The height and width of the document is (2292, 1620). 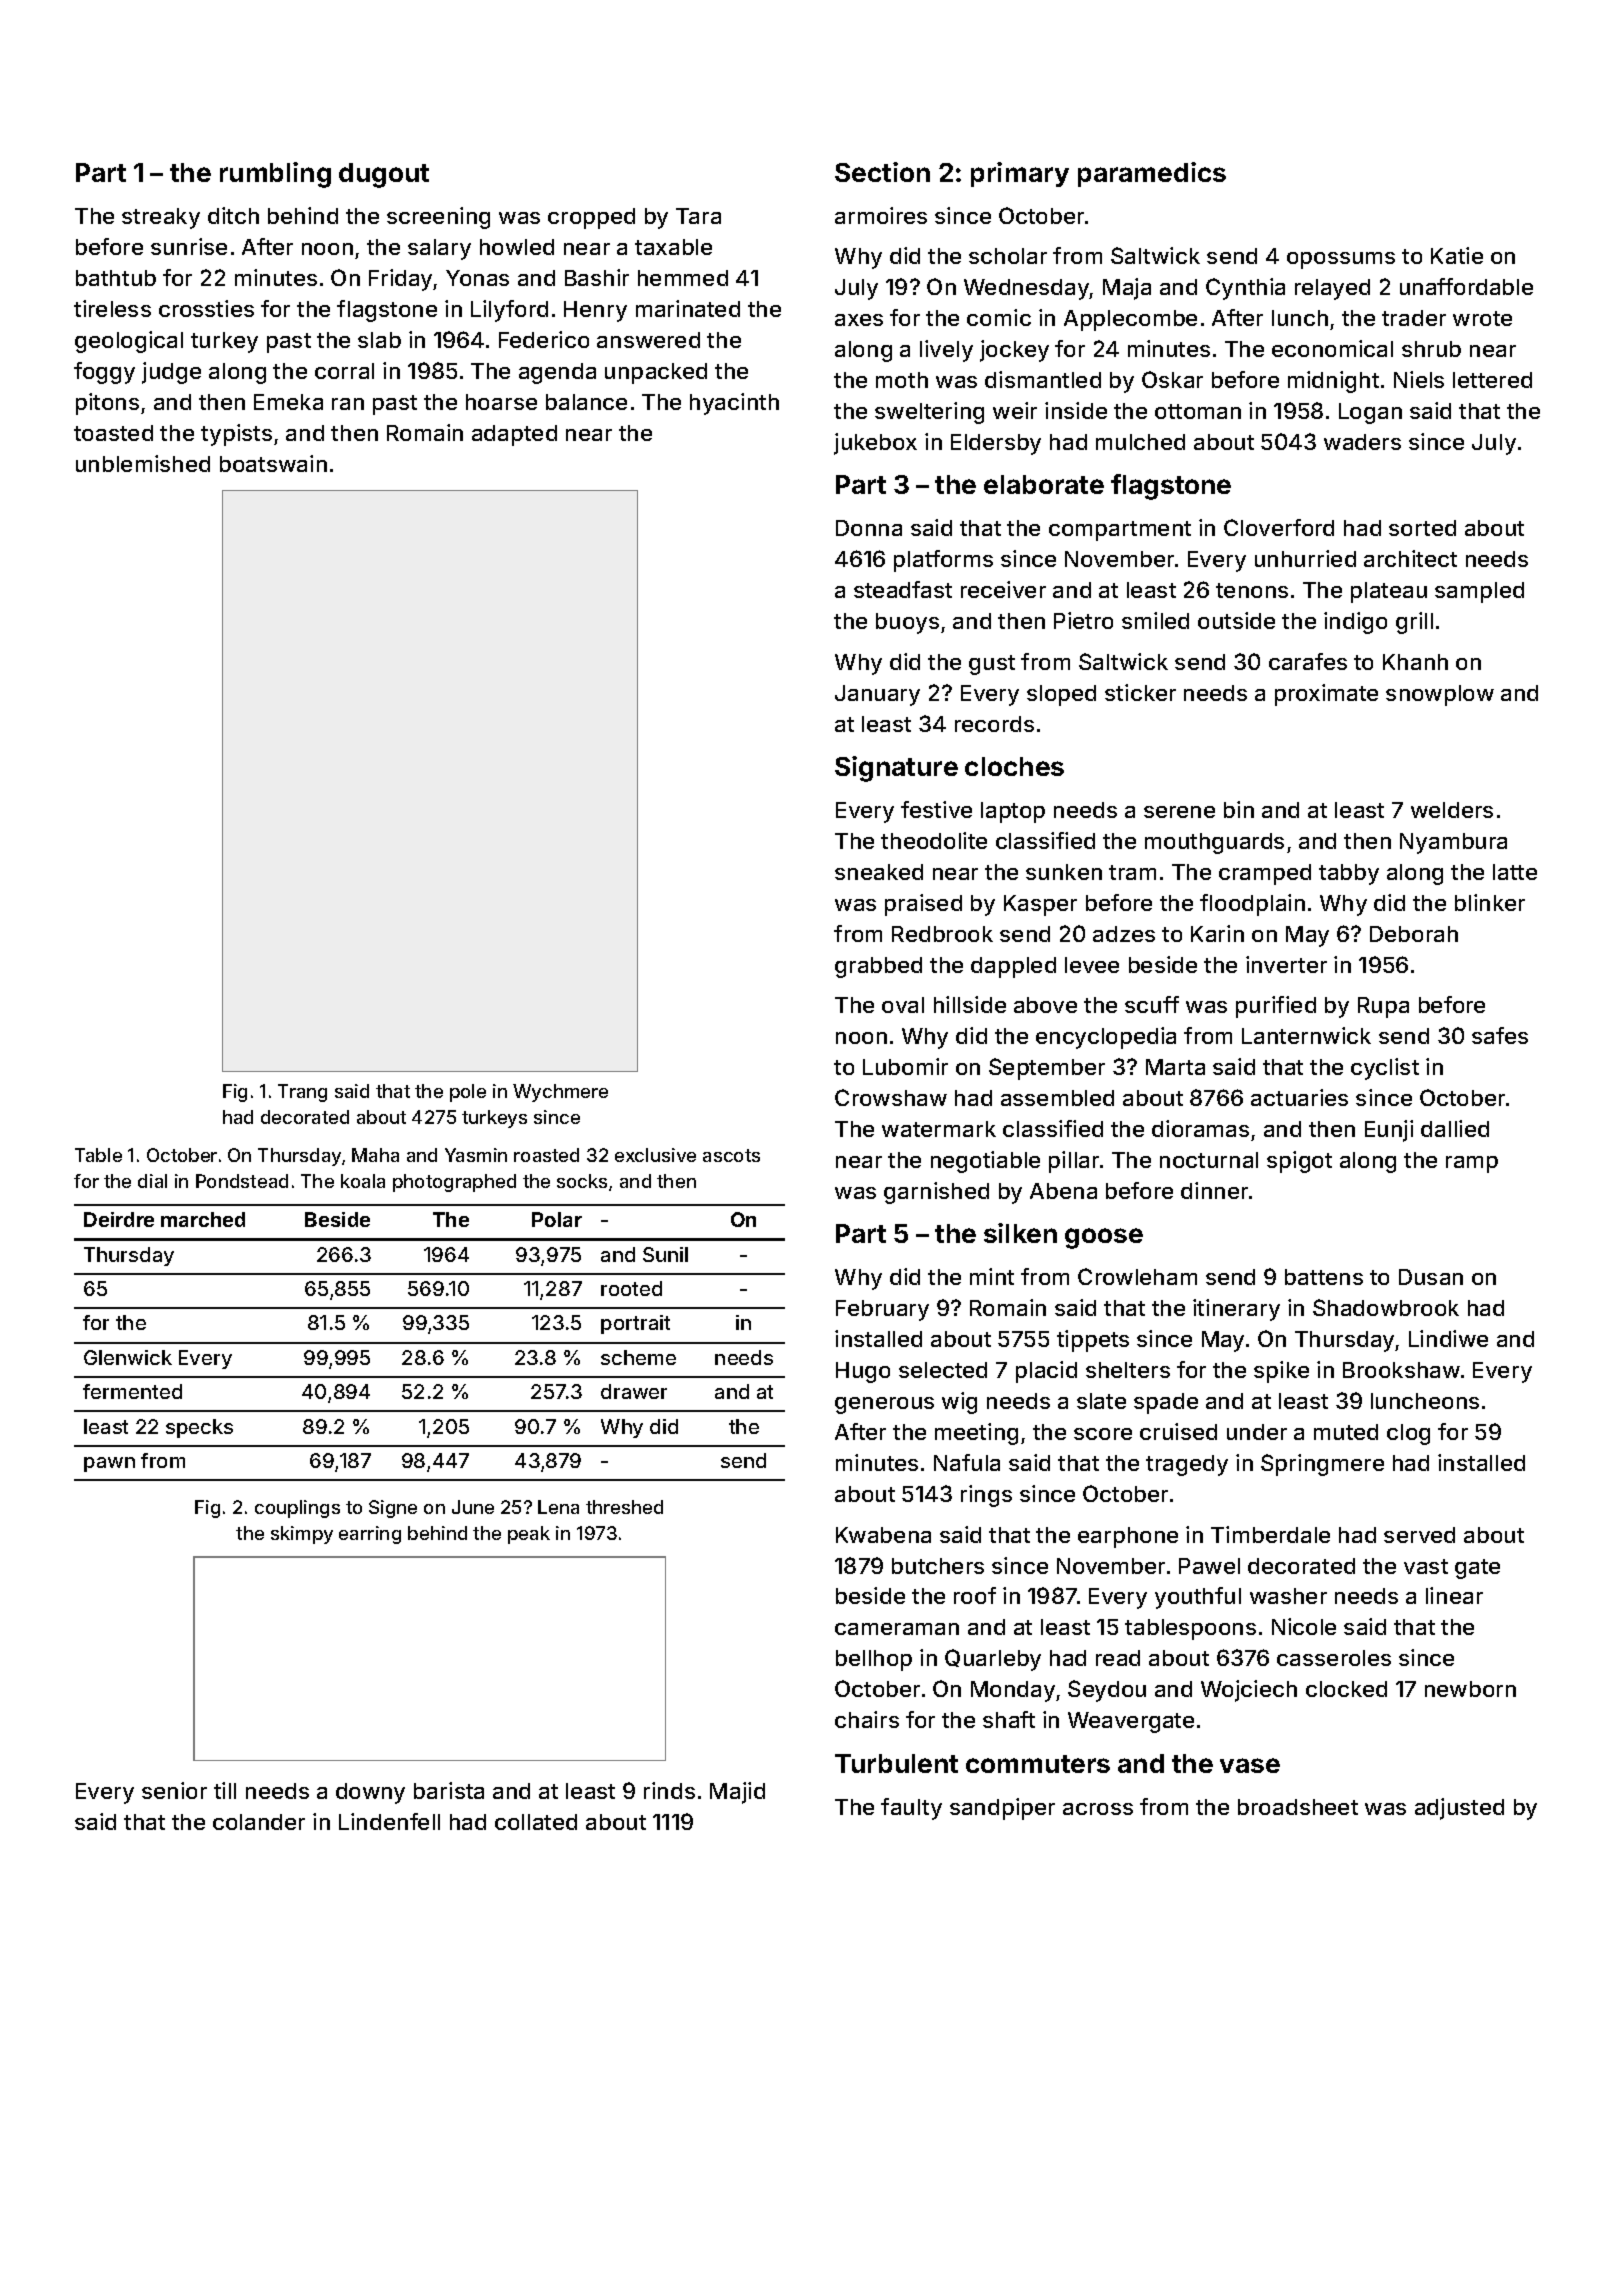 What do you see at coordinates (635, 1324) in the document?
I see `portrait` at bounding box center [635, 1324].
